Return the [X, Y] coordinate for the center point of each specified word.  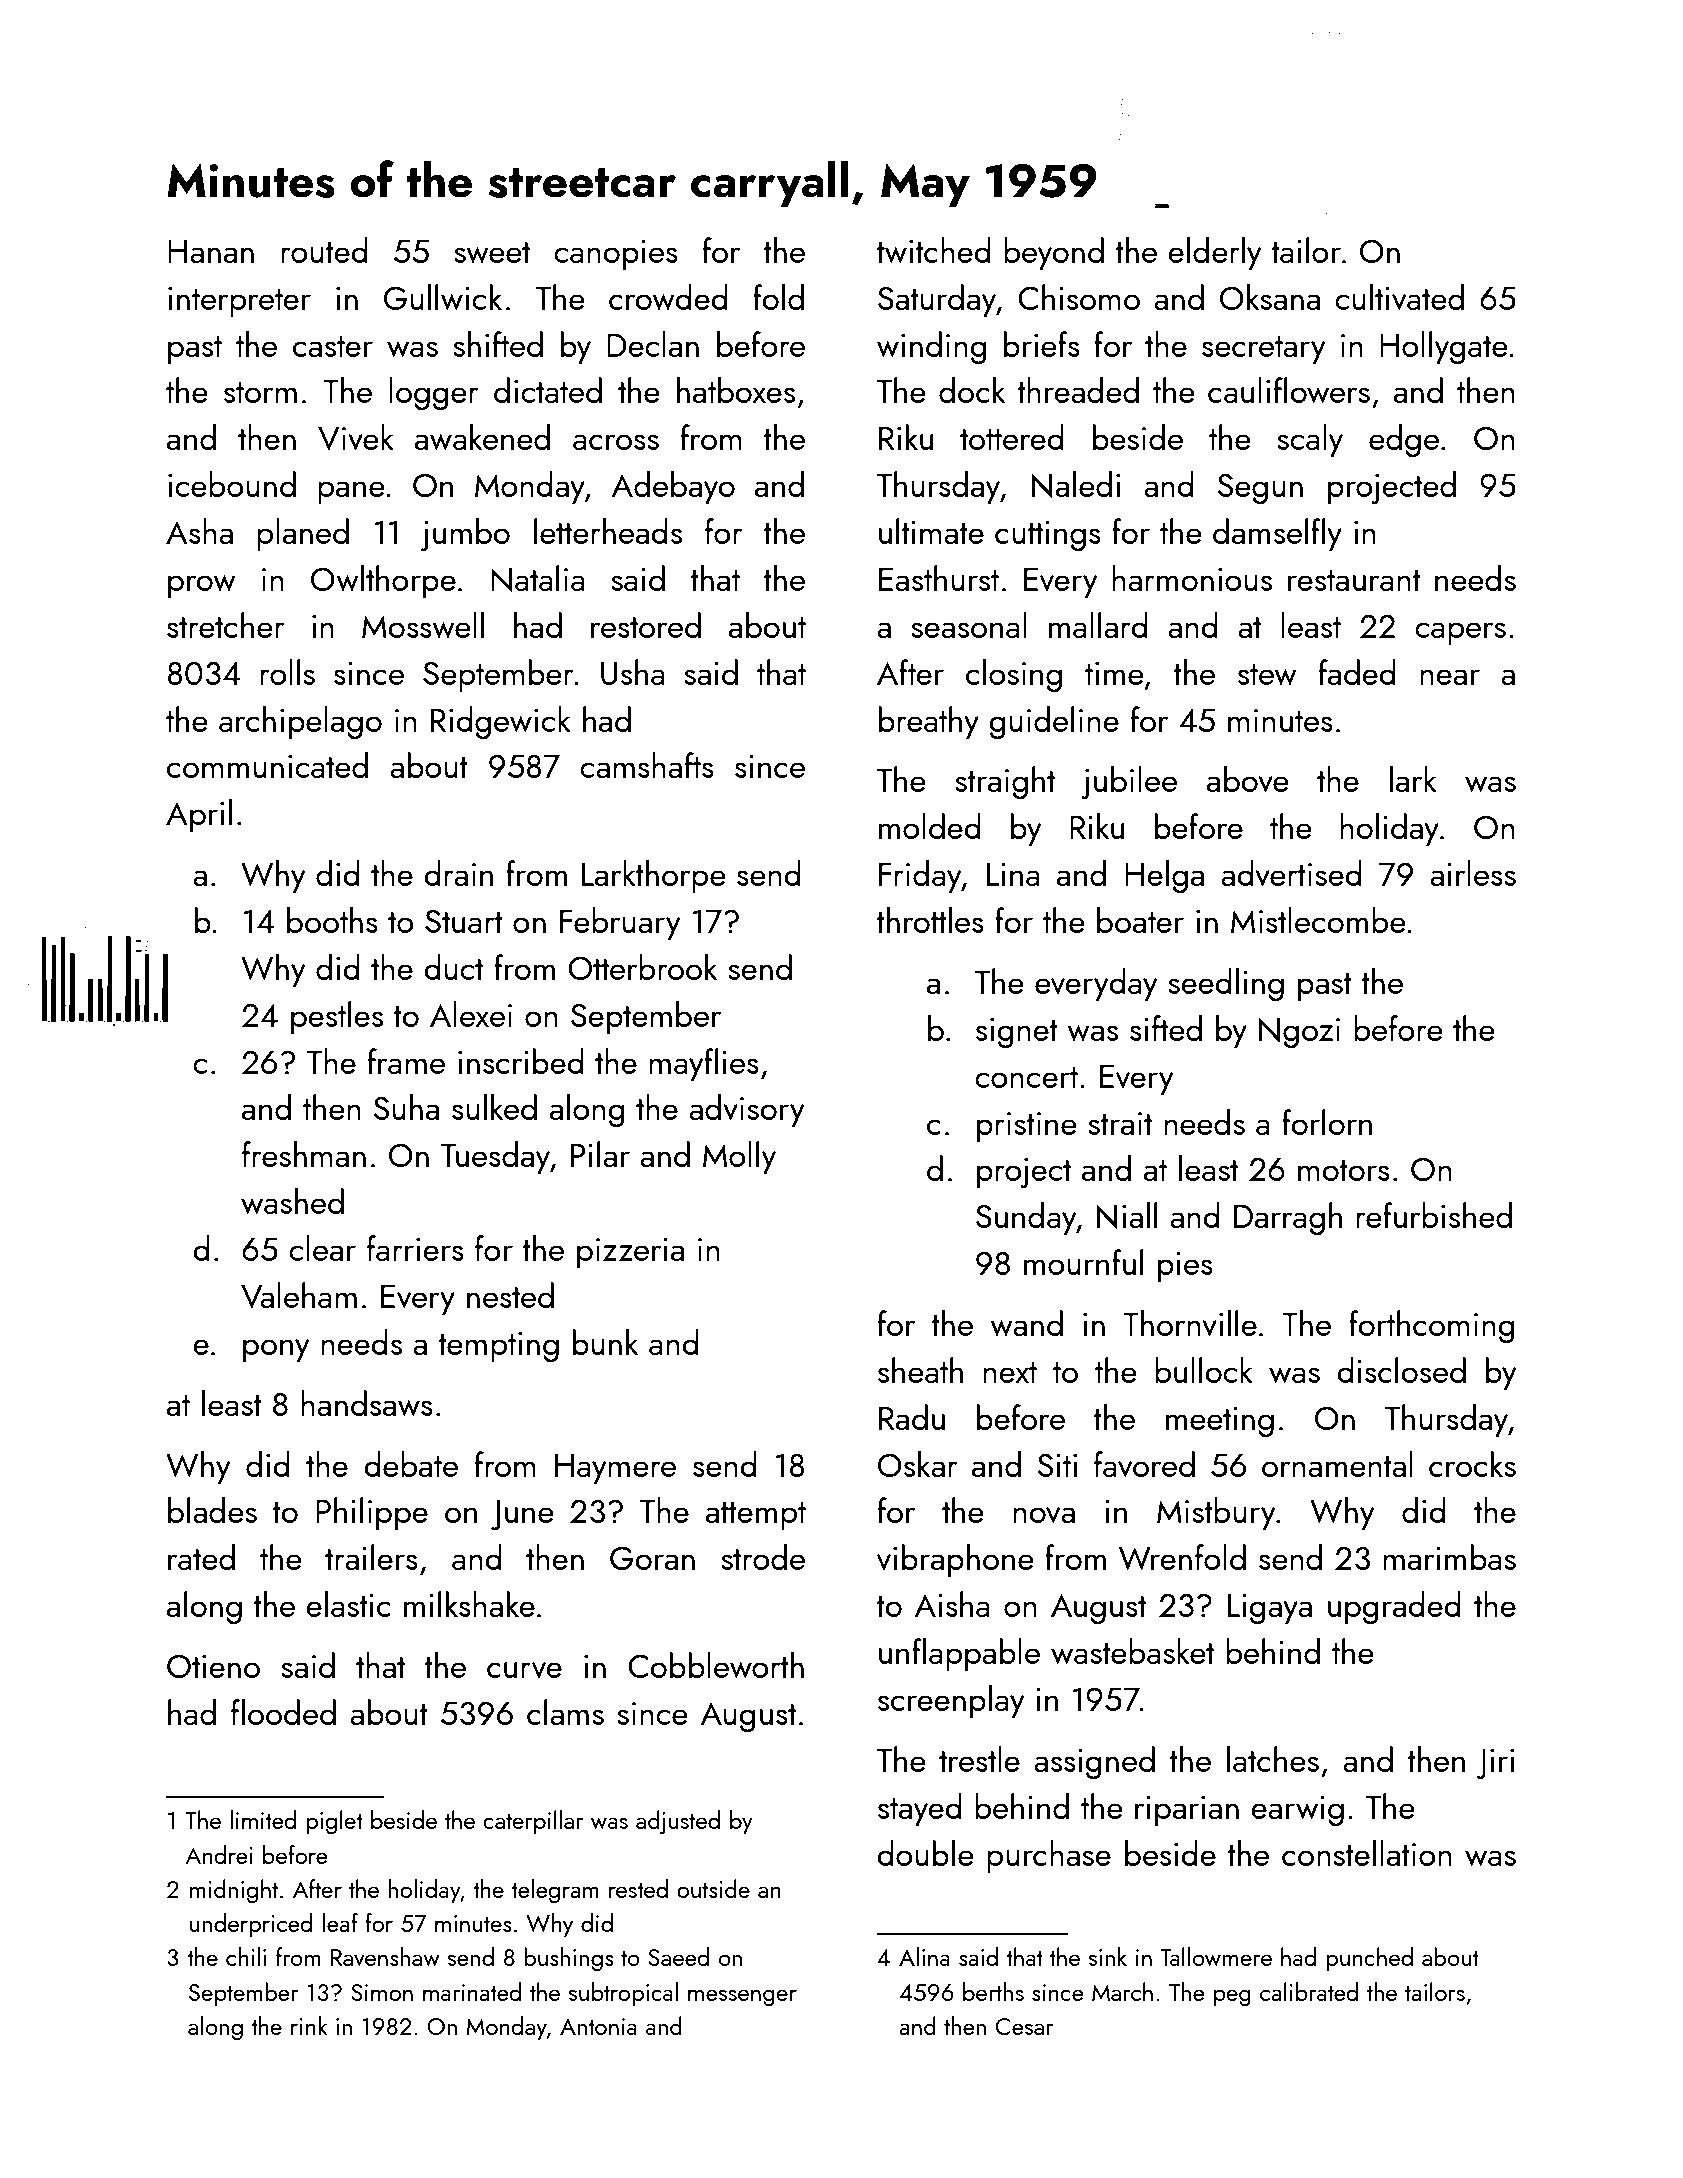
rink [309, 2025]
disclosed [1402, 1370]
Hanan [211, 251]
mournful [1083, 1262]
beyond [1054, 254]
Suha [406, 1107]
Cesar [1025, 2026]
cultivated [1399, 297]
